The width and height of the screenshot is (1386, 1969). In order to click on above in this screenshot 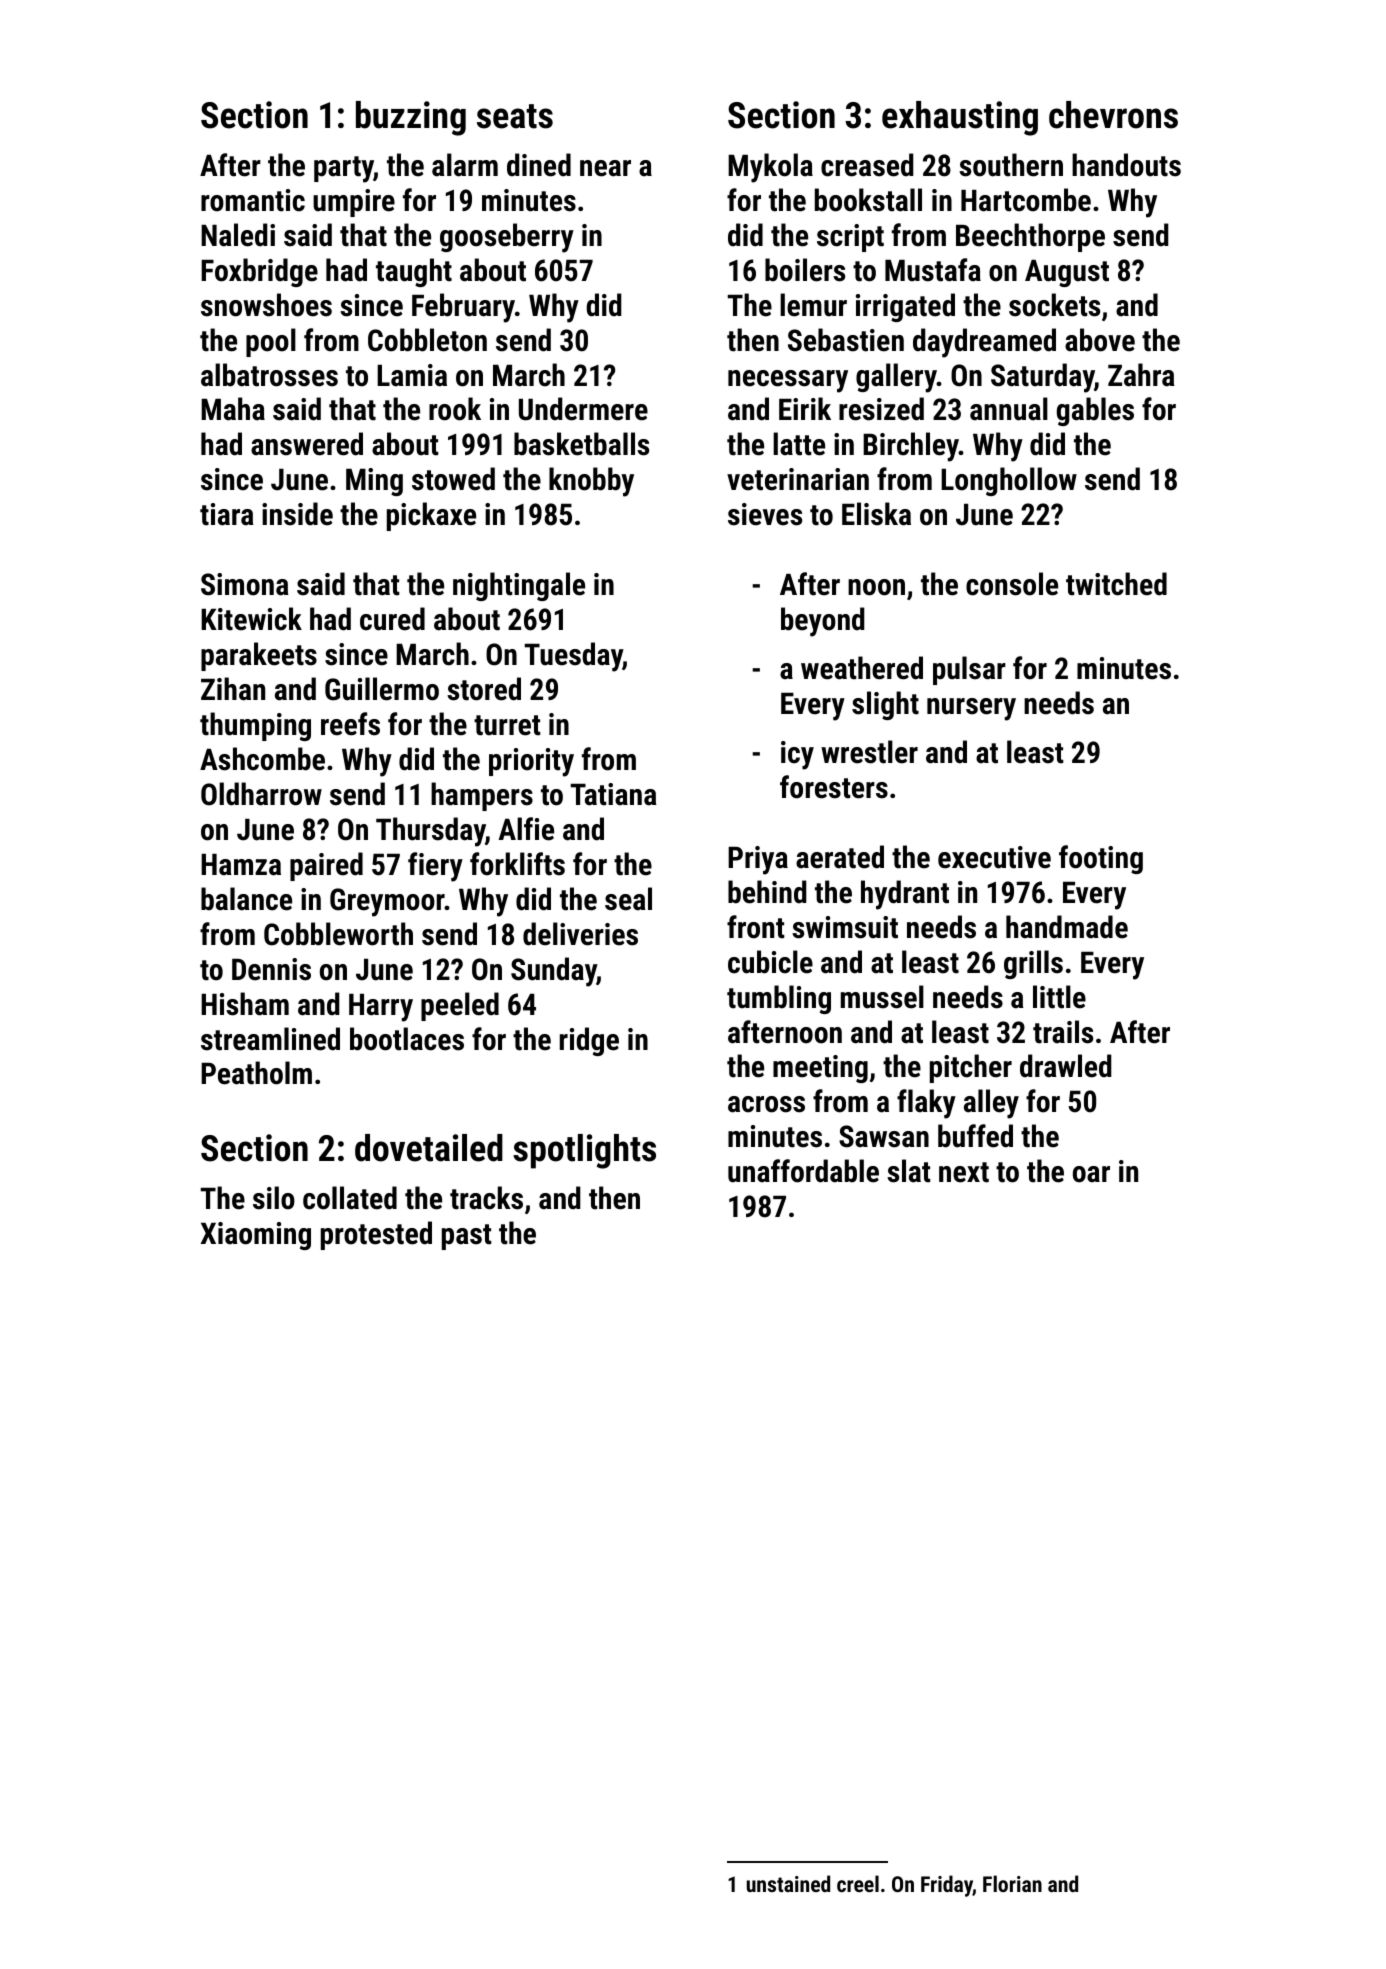, I will do `click(1100, 340)`.
